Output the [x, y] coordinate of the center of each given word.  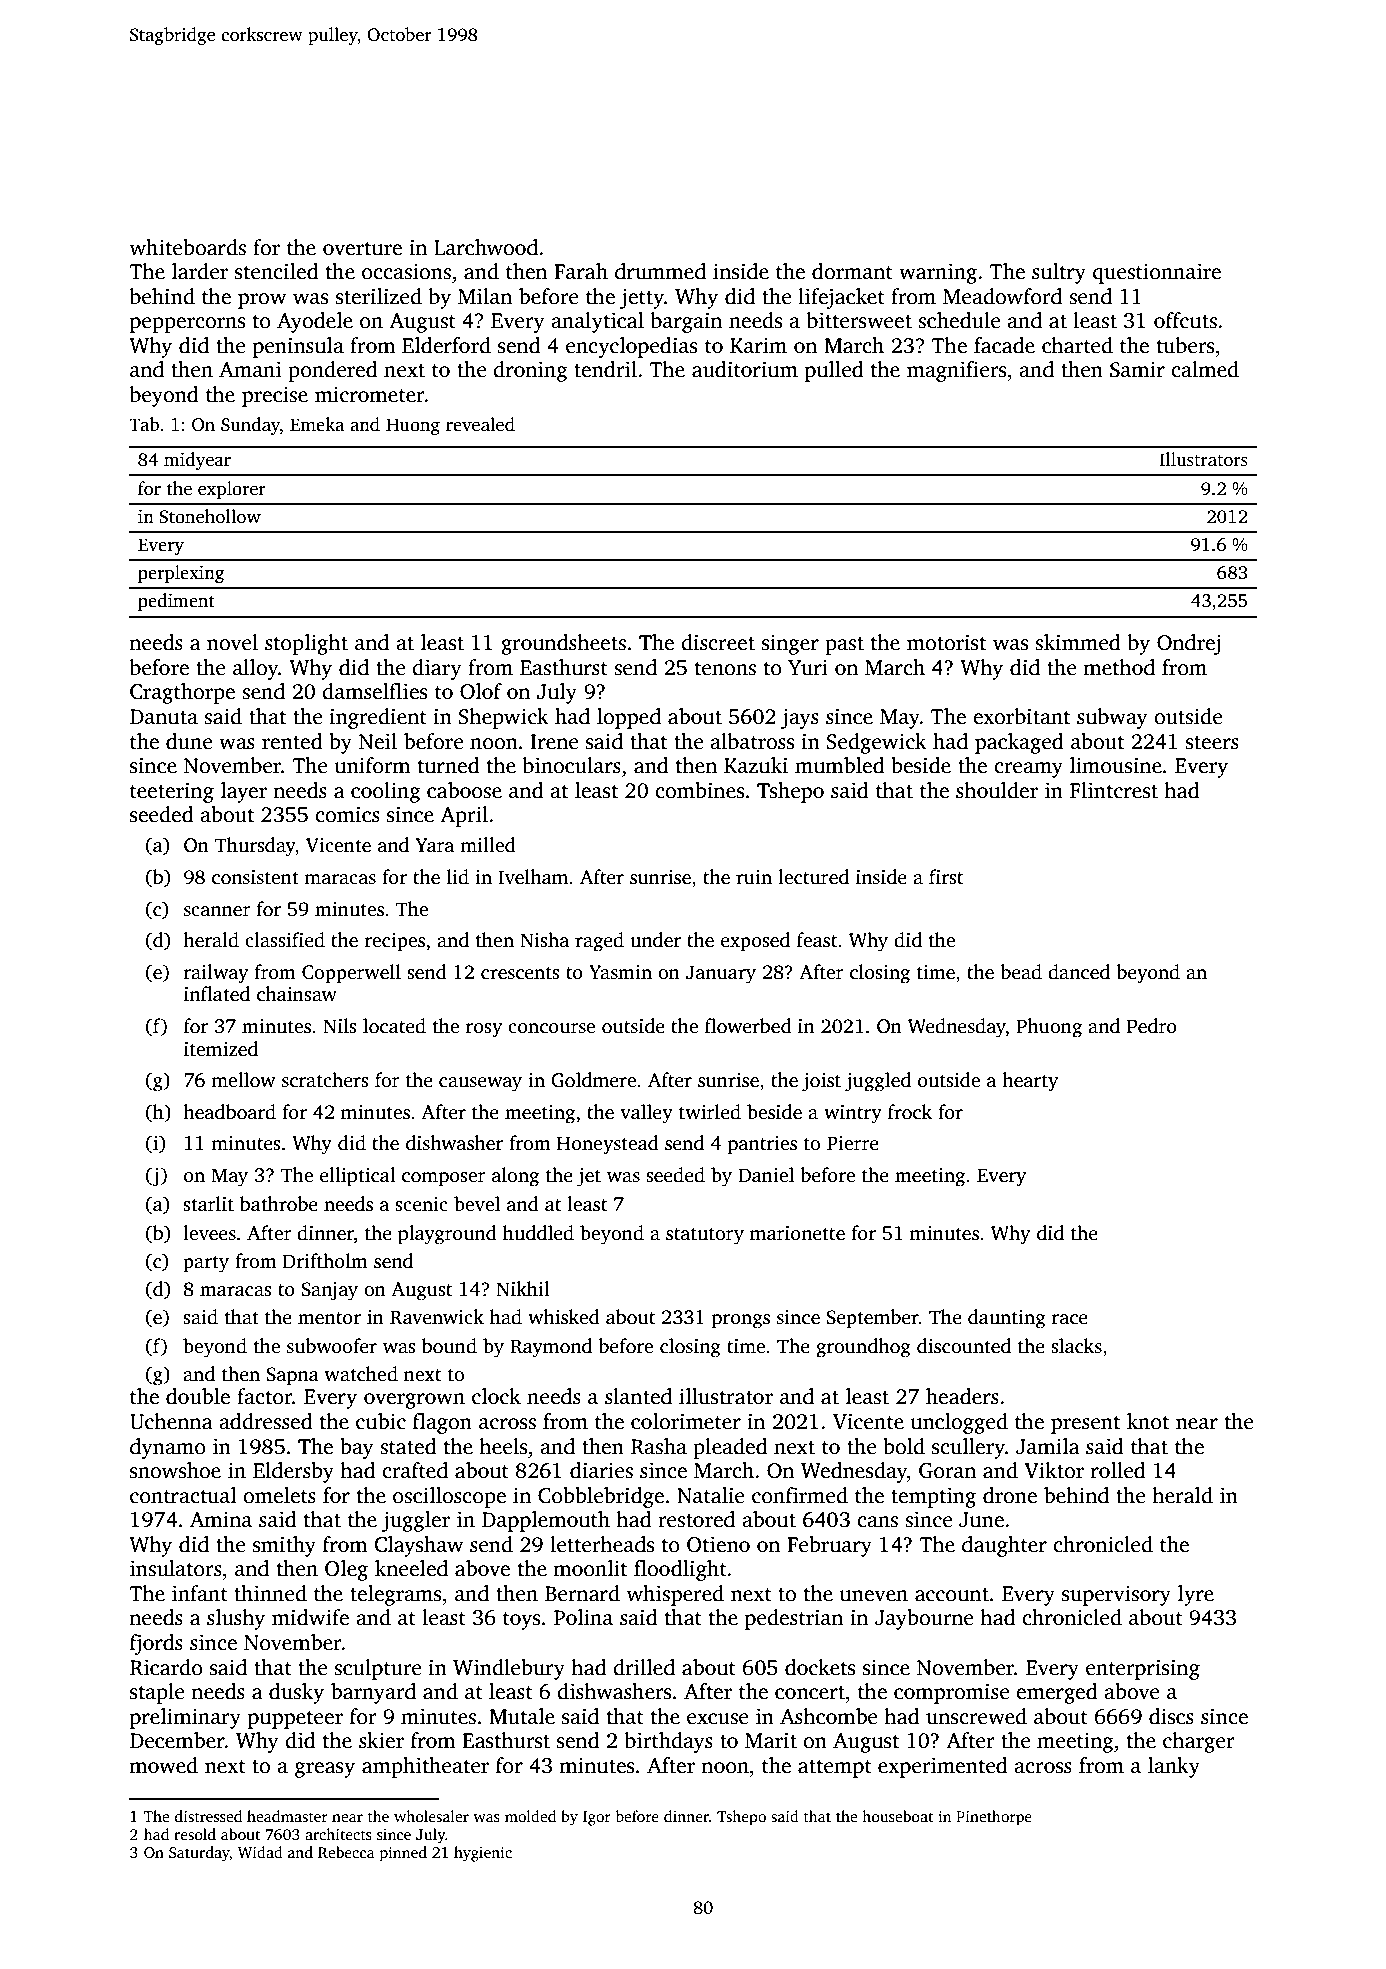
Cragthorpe [182, 693]
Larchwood [486, 247]
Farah [581, 271]
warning [938, 273]
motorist [946, 642]
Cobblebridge [601, 1497]
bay [357, 1448]
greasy [325, 1770]
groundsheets [563, 644]
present [1085, 1425]
